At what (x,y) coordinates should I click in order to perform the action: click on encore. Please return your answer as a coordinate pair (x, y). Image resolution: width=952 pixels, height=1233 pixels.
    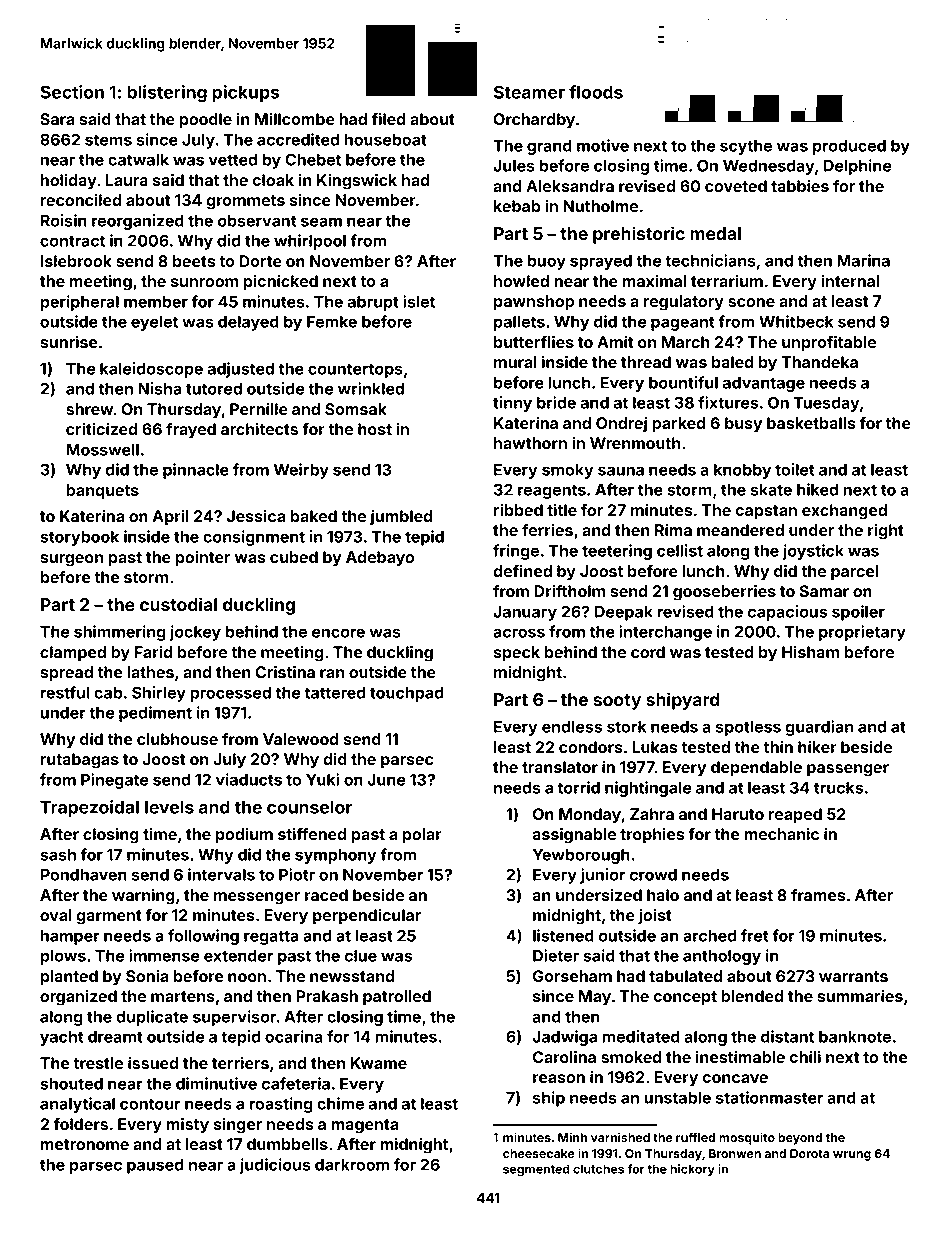
    Looking at the image, I should click on (338, 633).
